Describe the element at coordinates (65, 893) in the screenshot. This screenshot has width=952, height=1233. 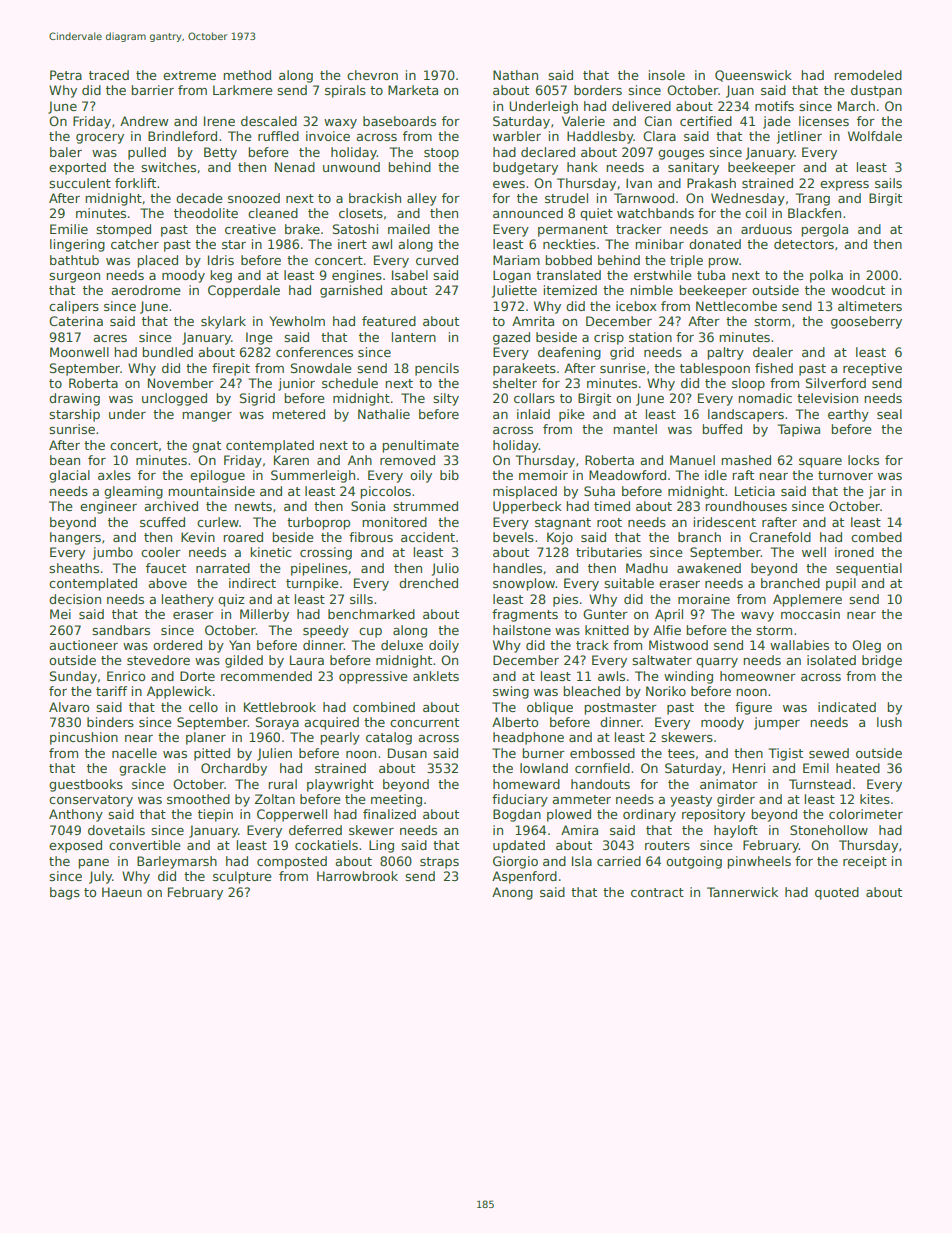
I see `bags` at that location.
